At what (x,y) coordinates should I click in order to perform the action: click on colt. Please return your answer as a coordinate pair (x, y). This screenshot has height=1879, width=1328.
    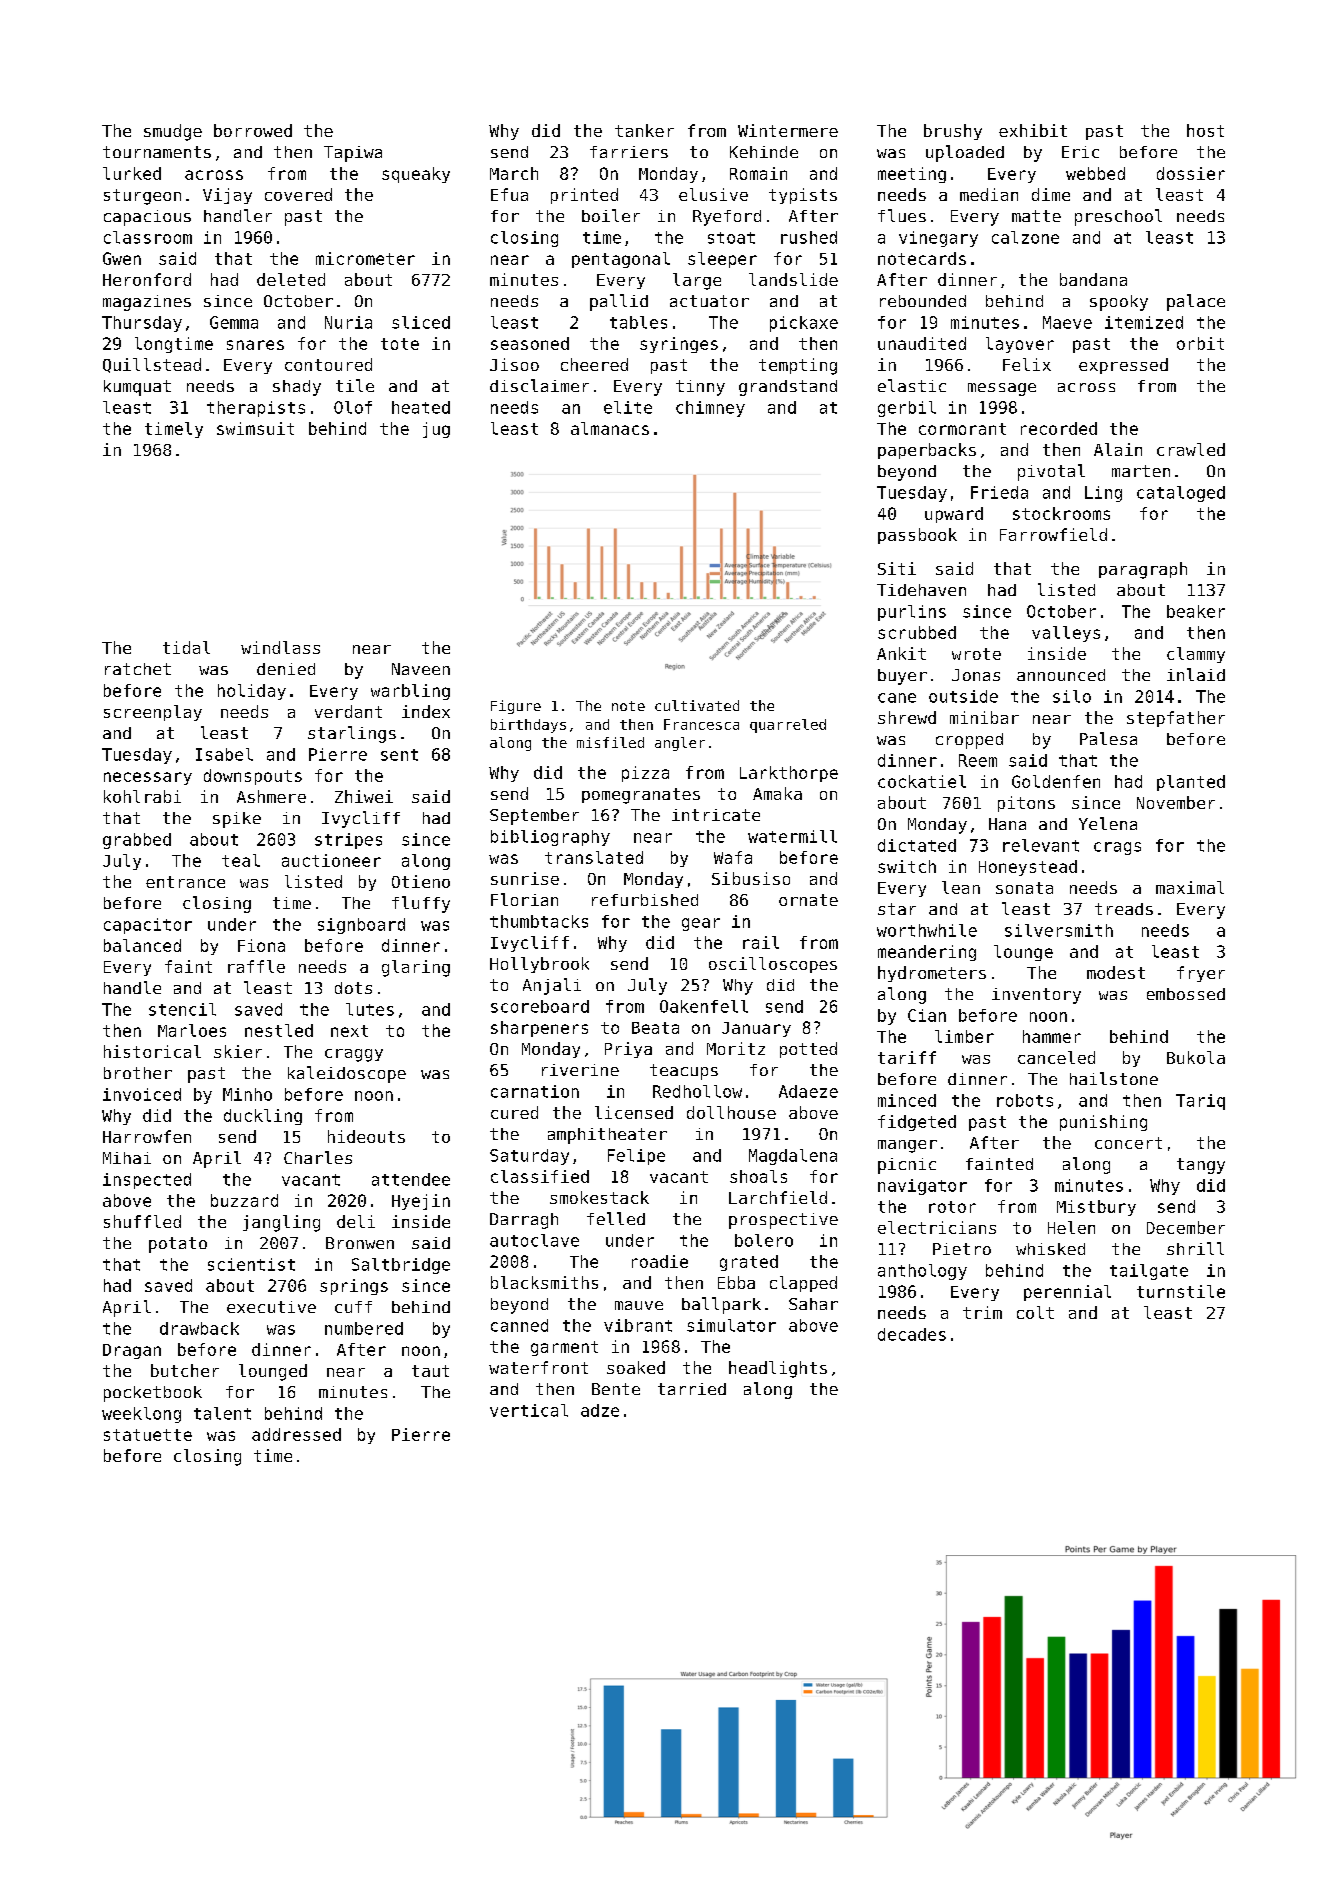
    Looking at the image, I should click on (1035, 1312).
